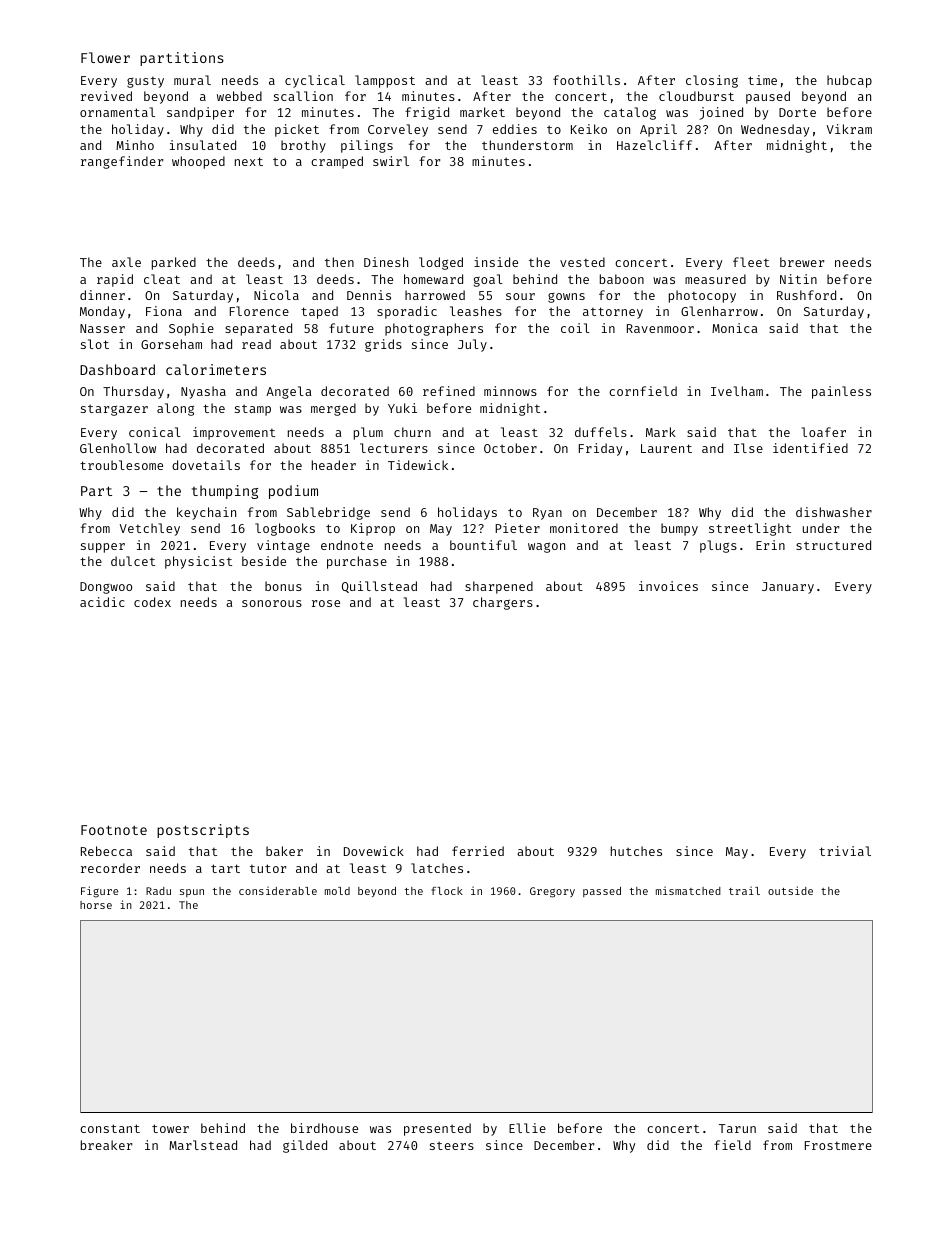  I want to click on Fiona, so click(164, 311).
